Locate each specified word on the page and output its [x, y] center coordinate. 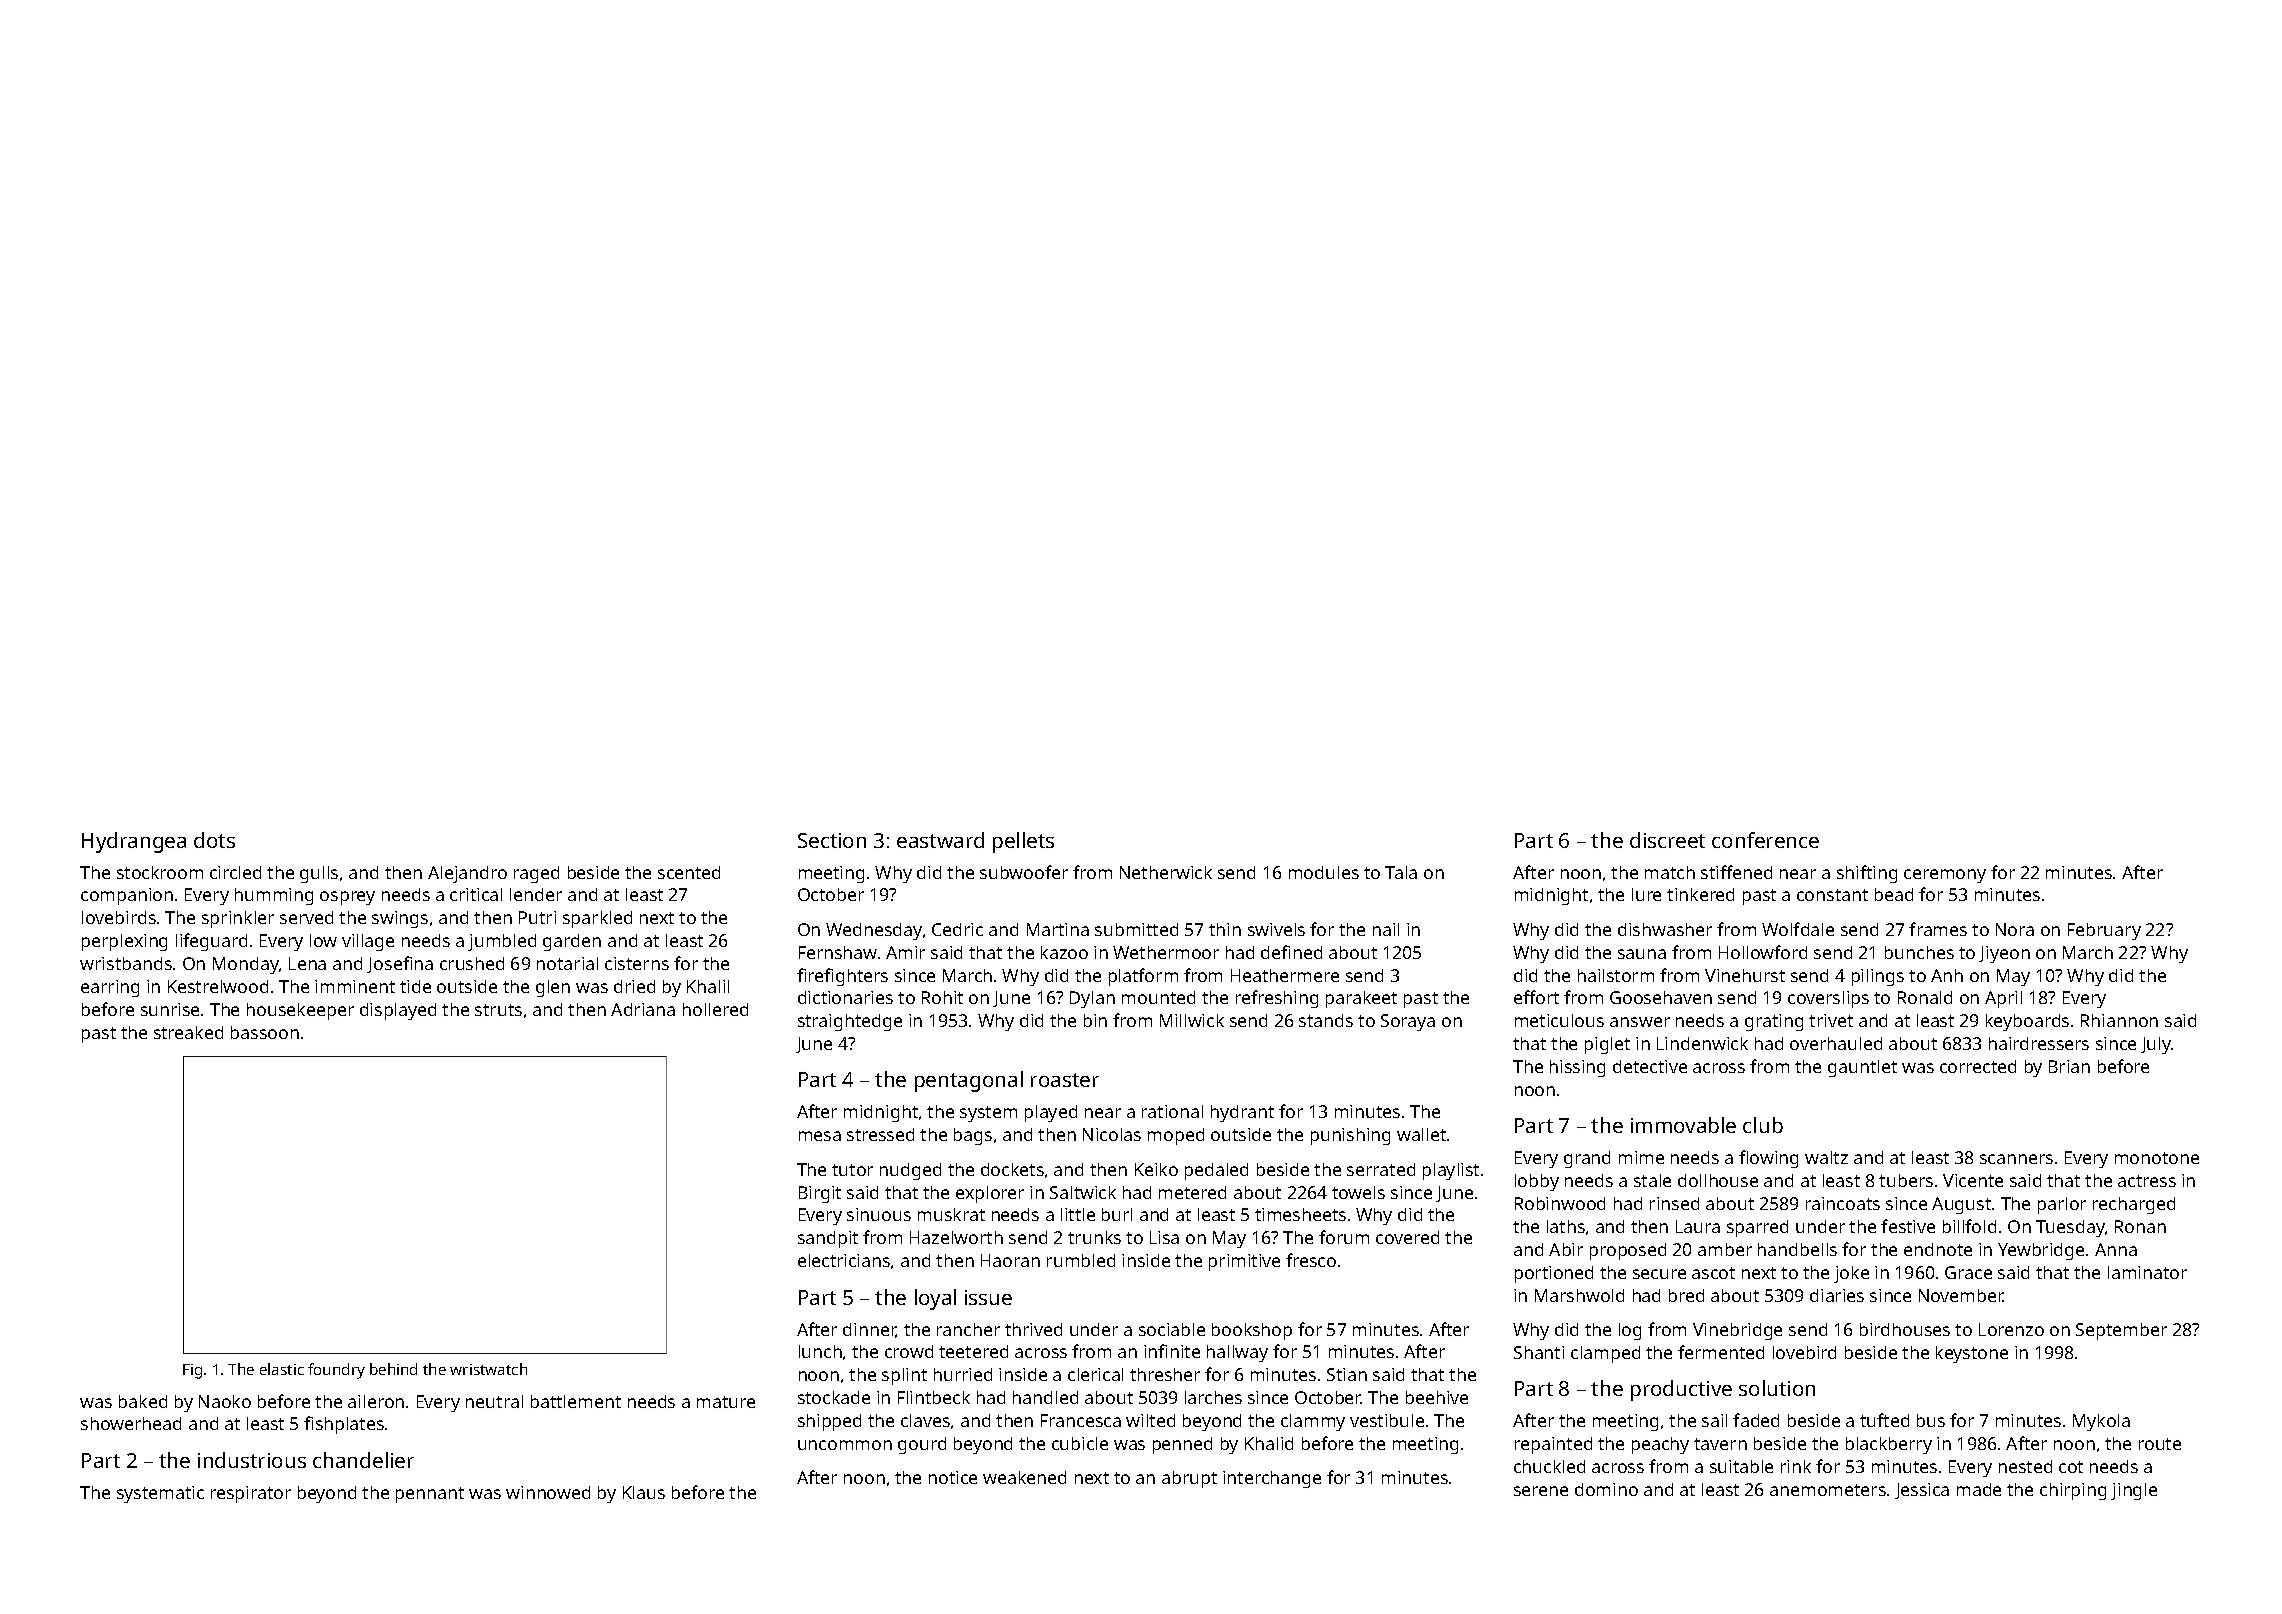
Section [832, 840]
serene [1541, 1491]
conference [1765, 840]
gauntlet [1862, 1068]
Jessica [1922, 1491]
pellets [1023, 842]
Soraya [1408, 1022]
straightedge [850, 1022]
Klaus [644, 1492]
